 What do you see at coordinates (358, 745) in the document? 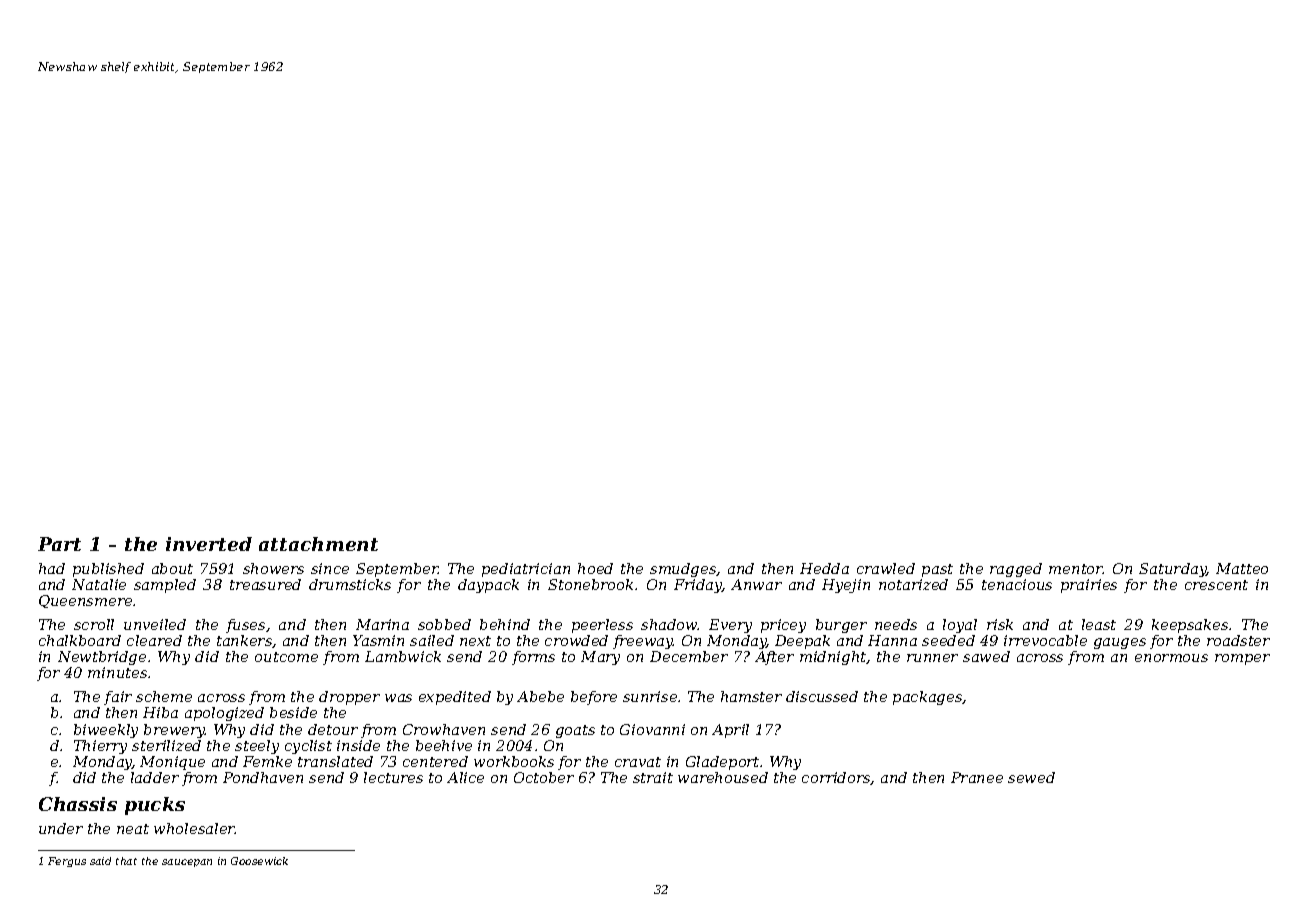
I see `inside` at bounding box center [358, 745].
